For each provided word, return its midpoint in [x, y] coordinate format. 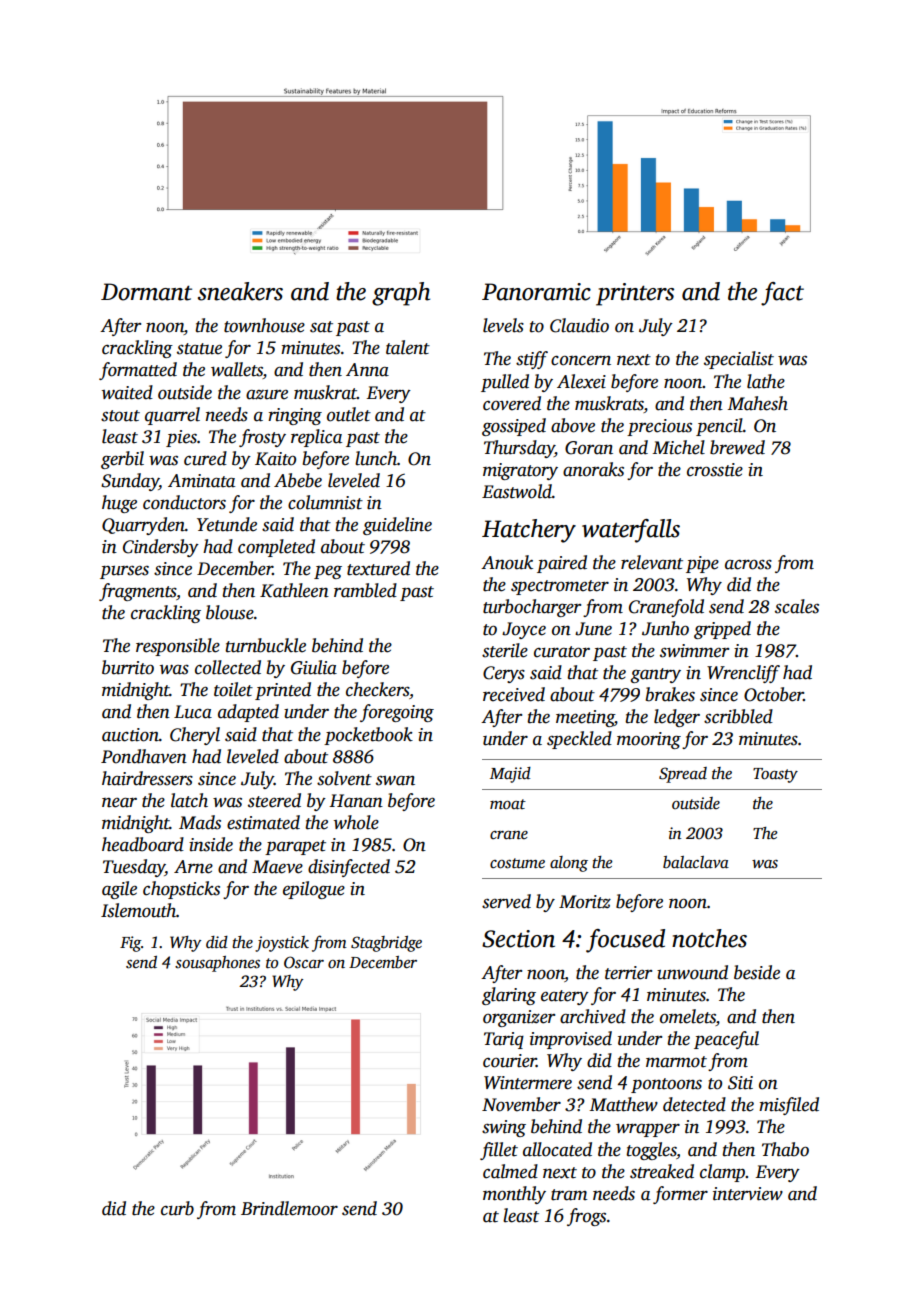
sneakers [240, 291]
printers [635, 294]
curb [177, 1208]
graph [401, 294]
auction [130, 735]
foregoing [397, 713]
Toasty [775, 775]
